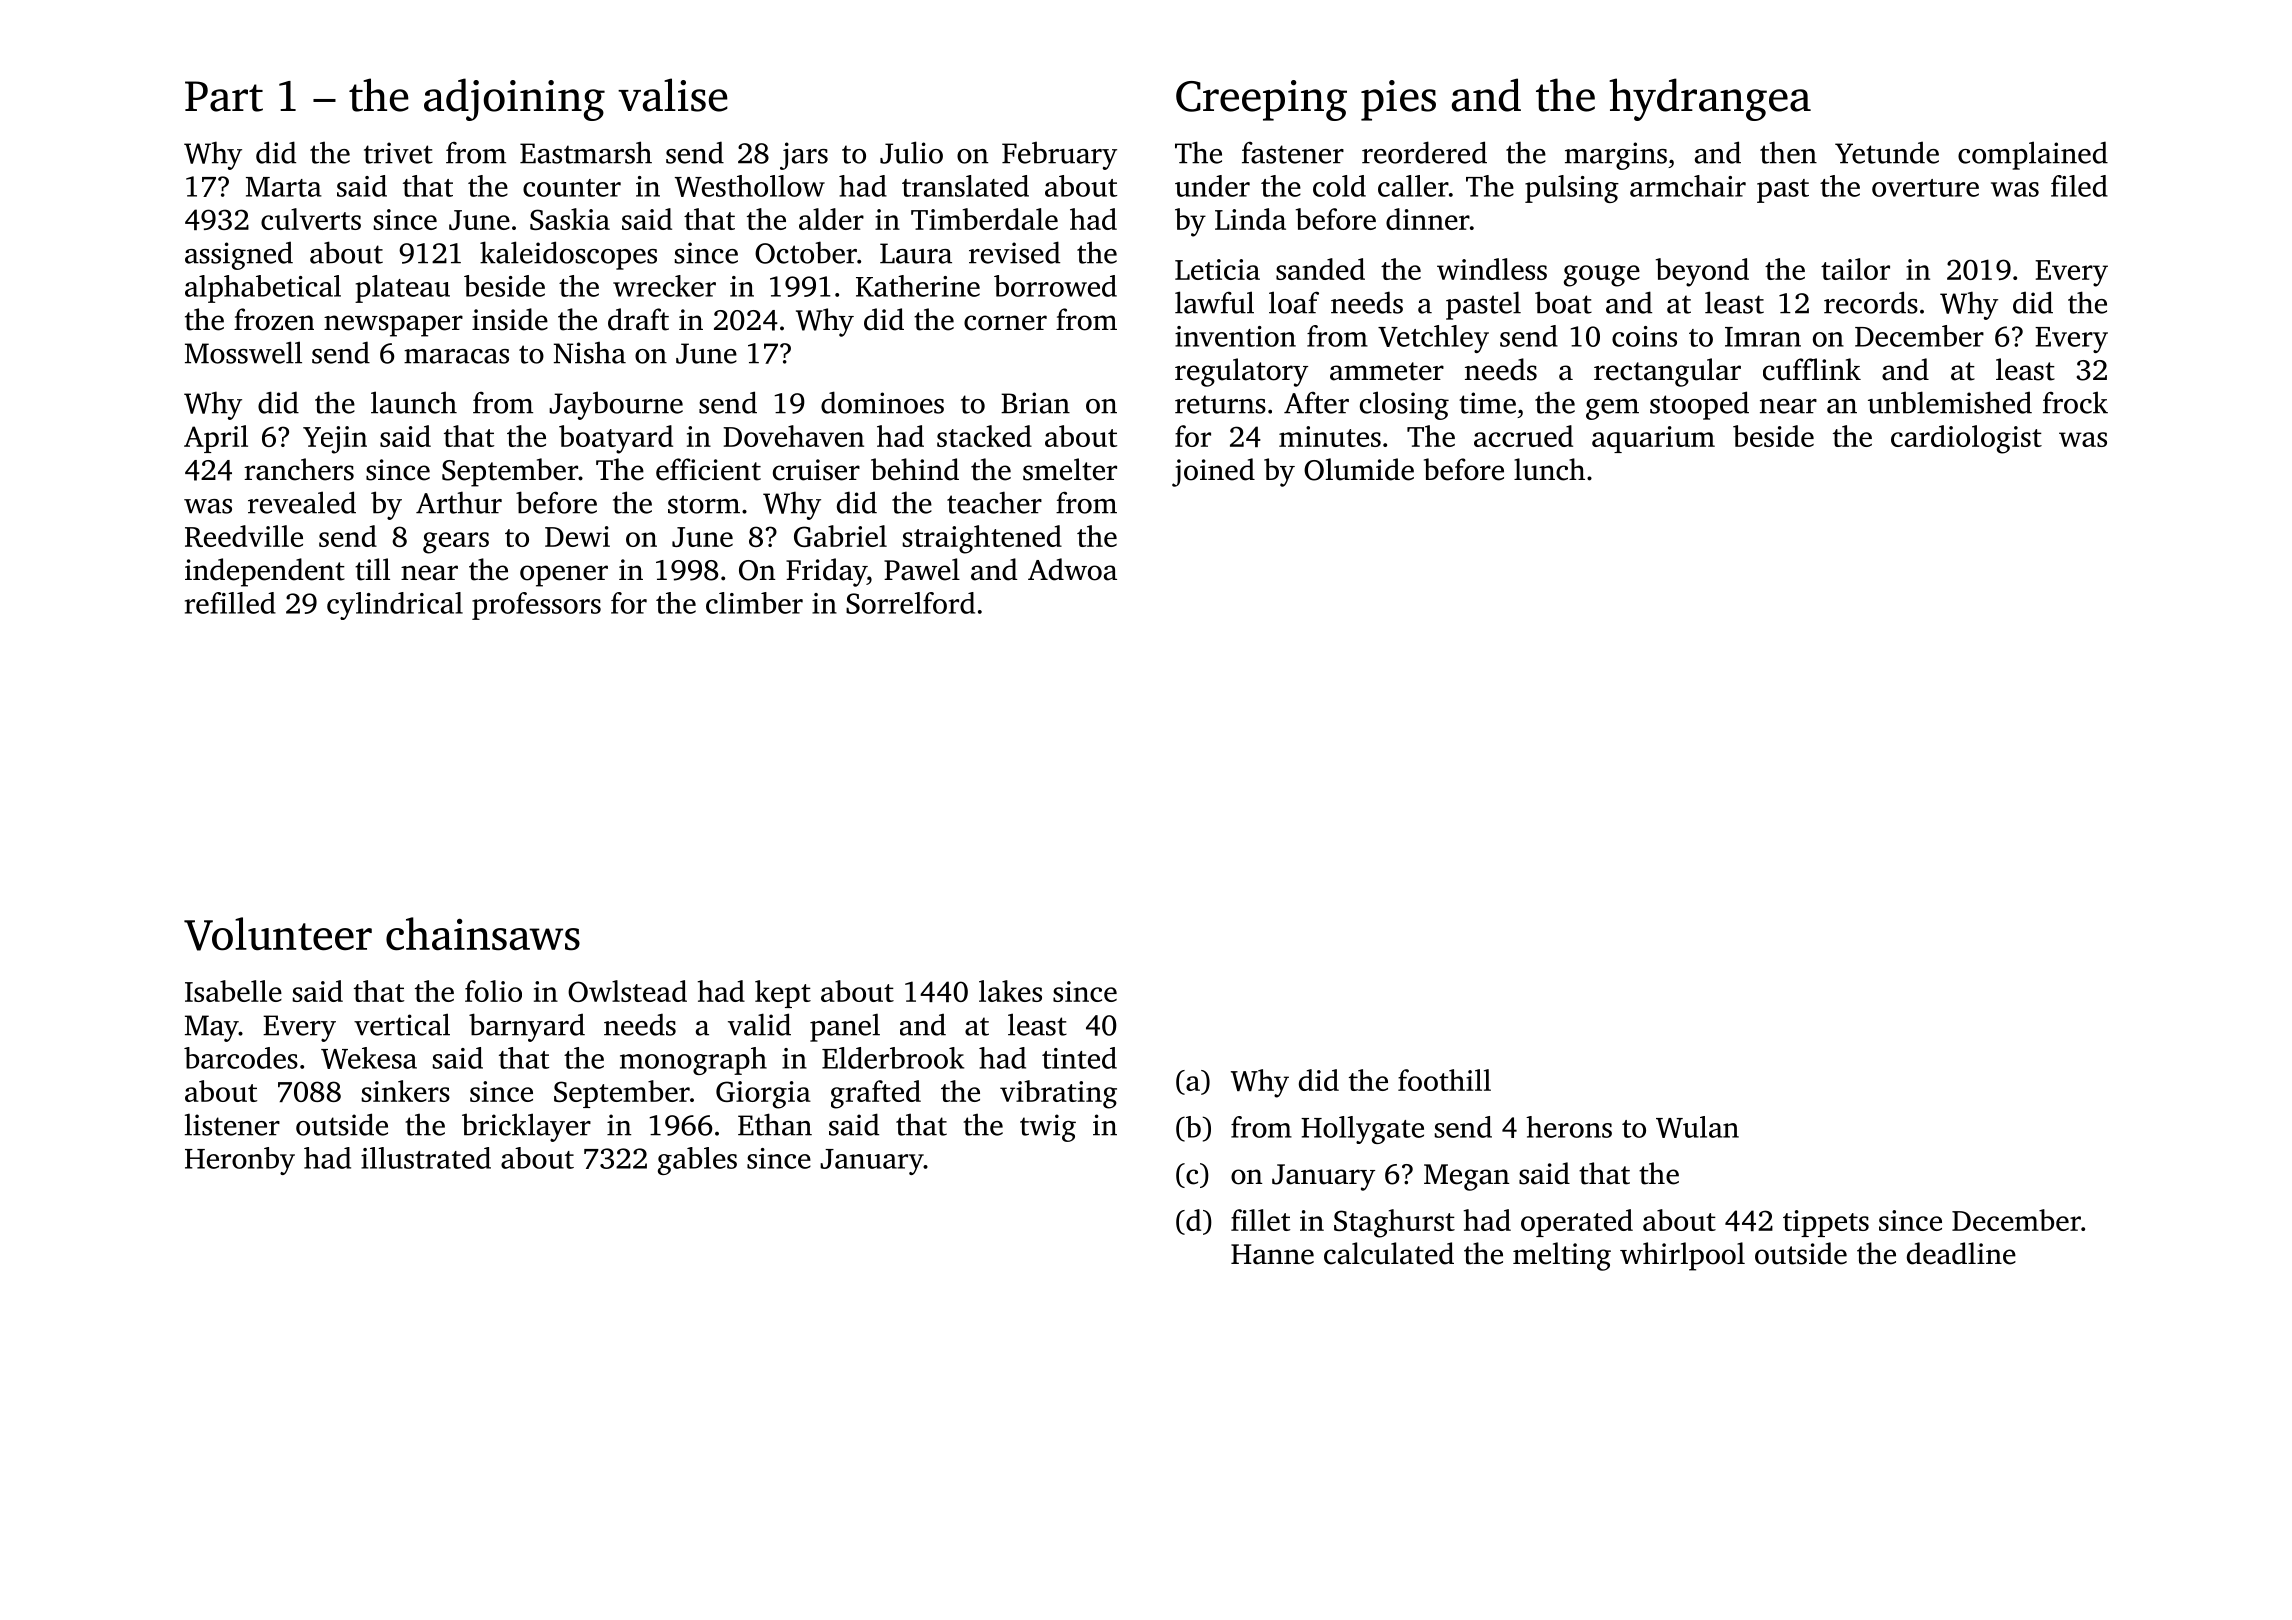 This image has height=1620, width=2292. What do you see at coordinates (1035, 403) in the image?
I see `Brian` at bounding box center [1035, 403].
